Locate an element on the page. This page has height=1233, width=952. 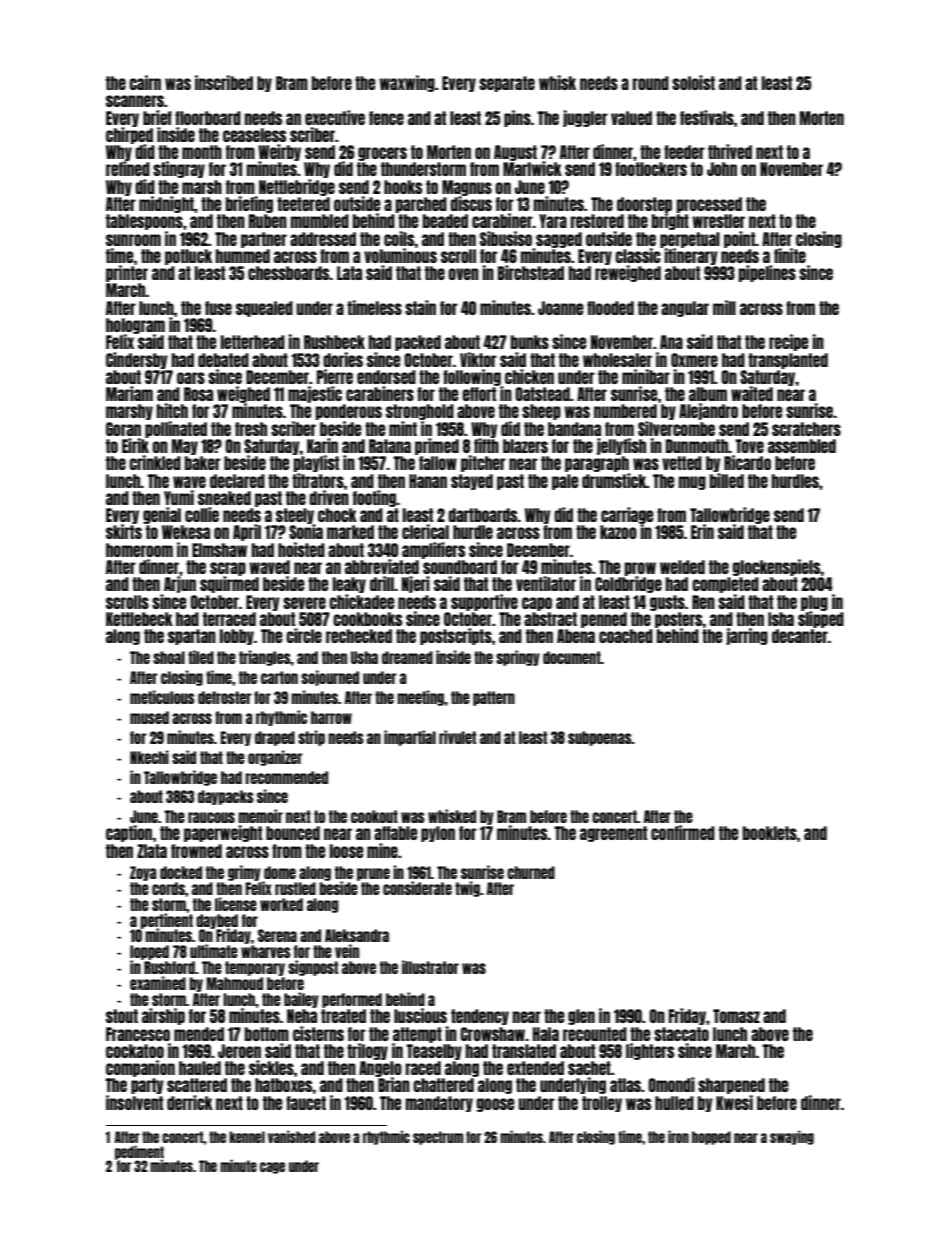
soloist is located at coordinates (693, 82).
